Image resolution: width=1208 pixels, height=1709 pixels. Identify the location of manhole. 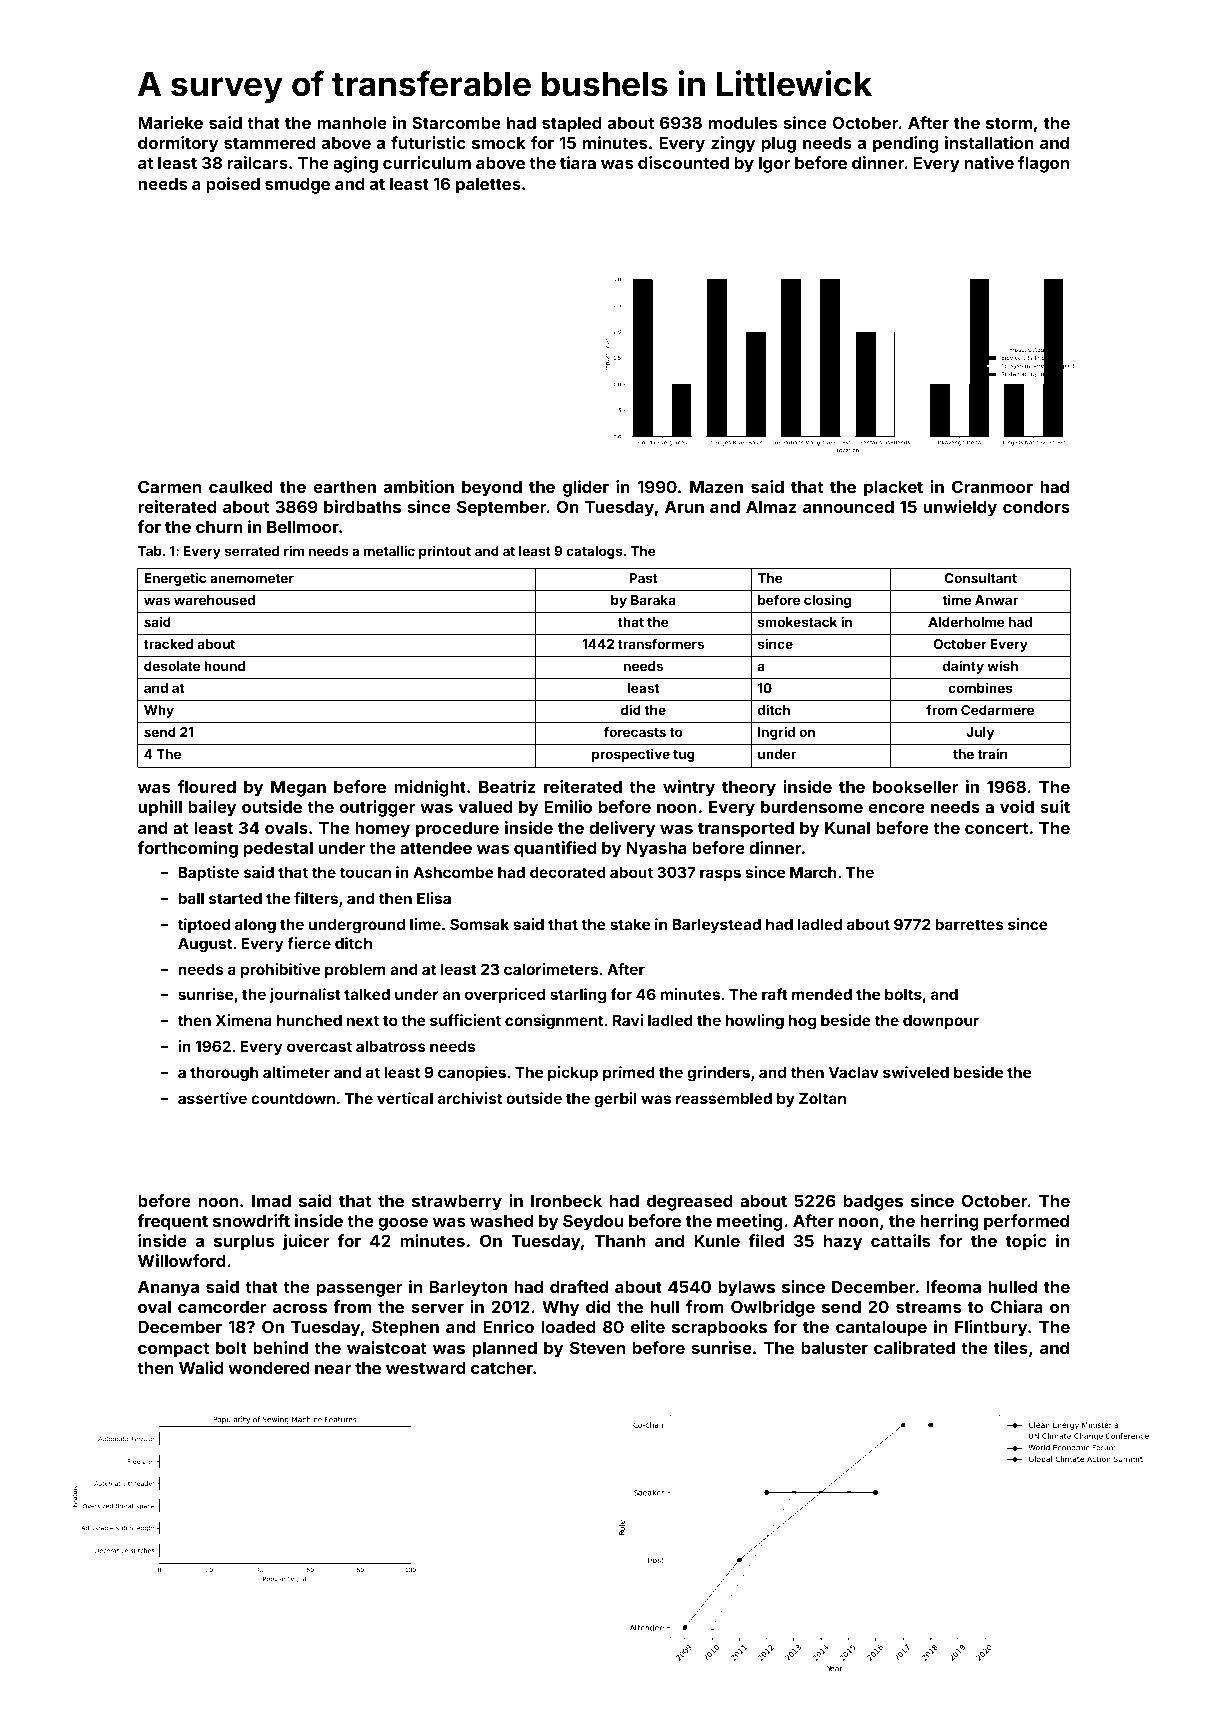
(352, 123).
